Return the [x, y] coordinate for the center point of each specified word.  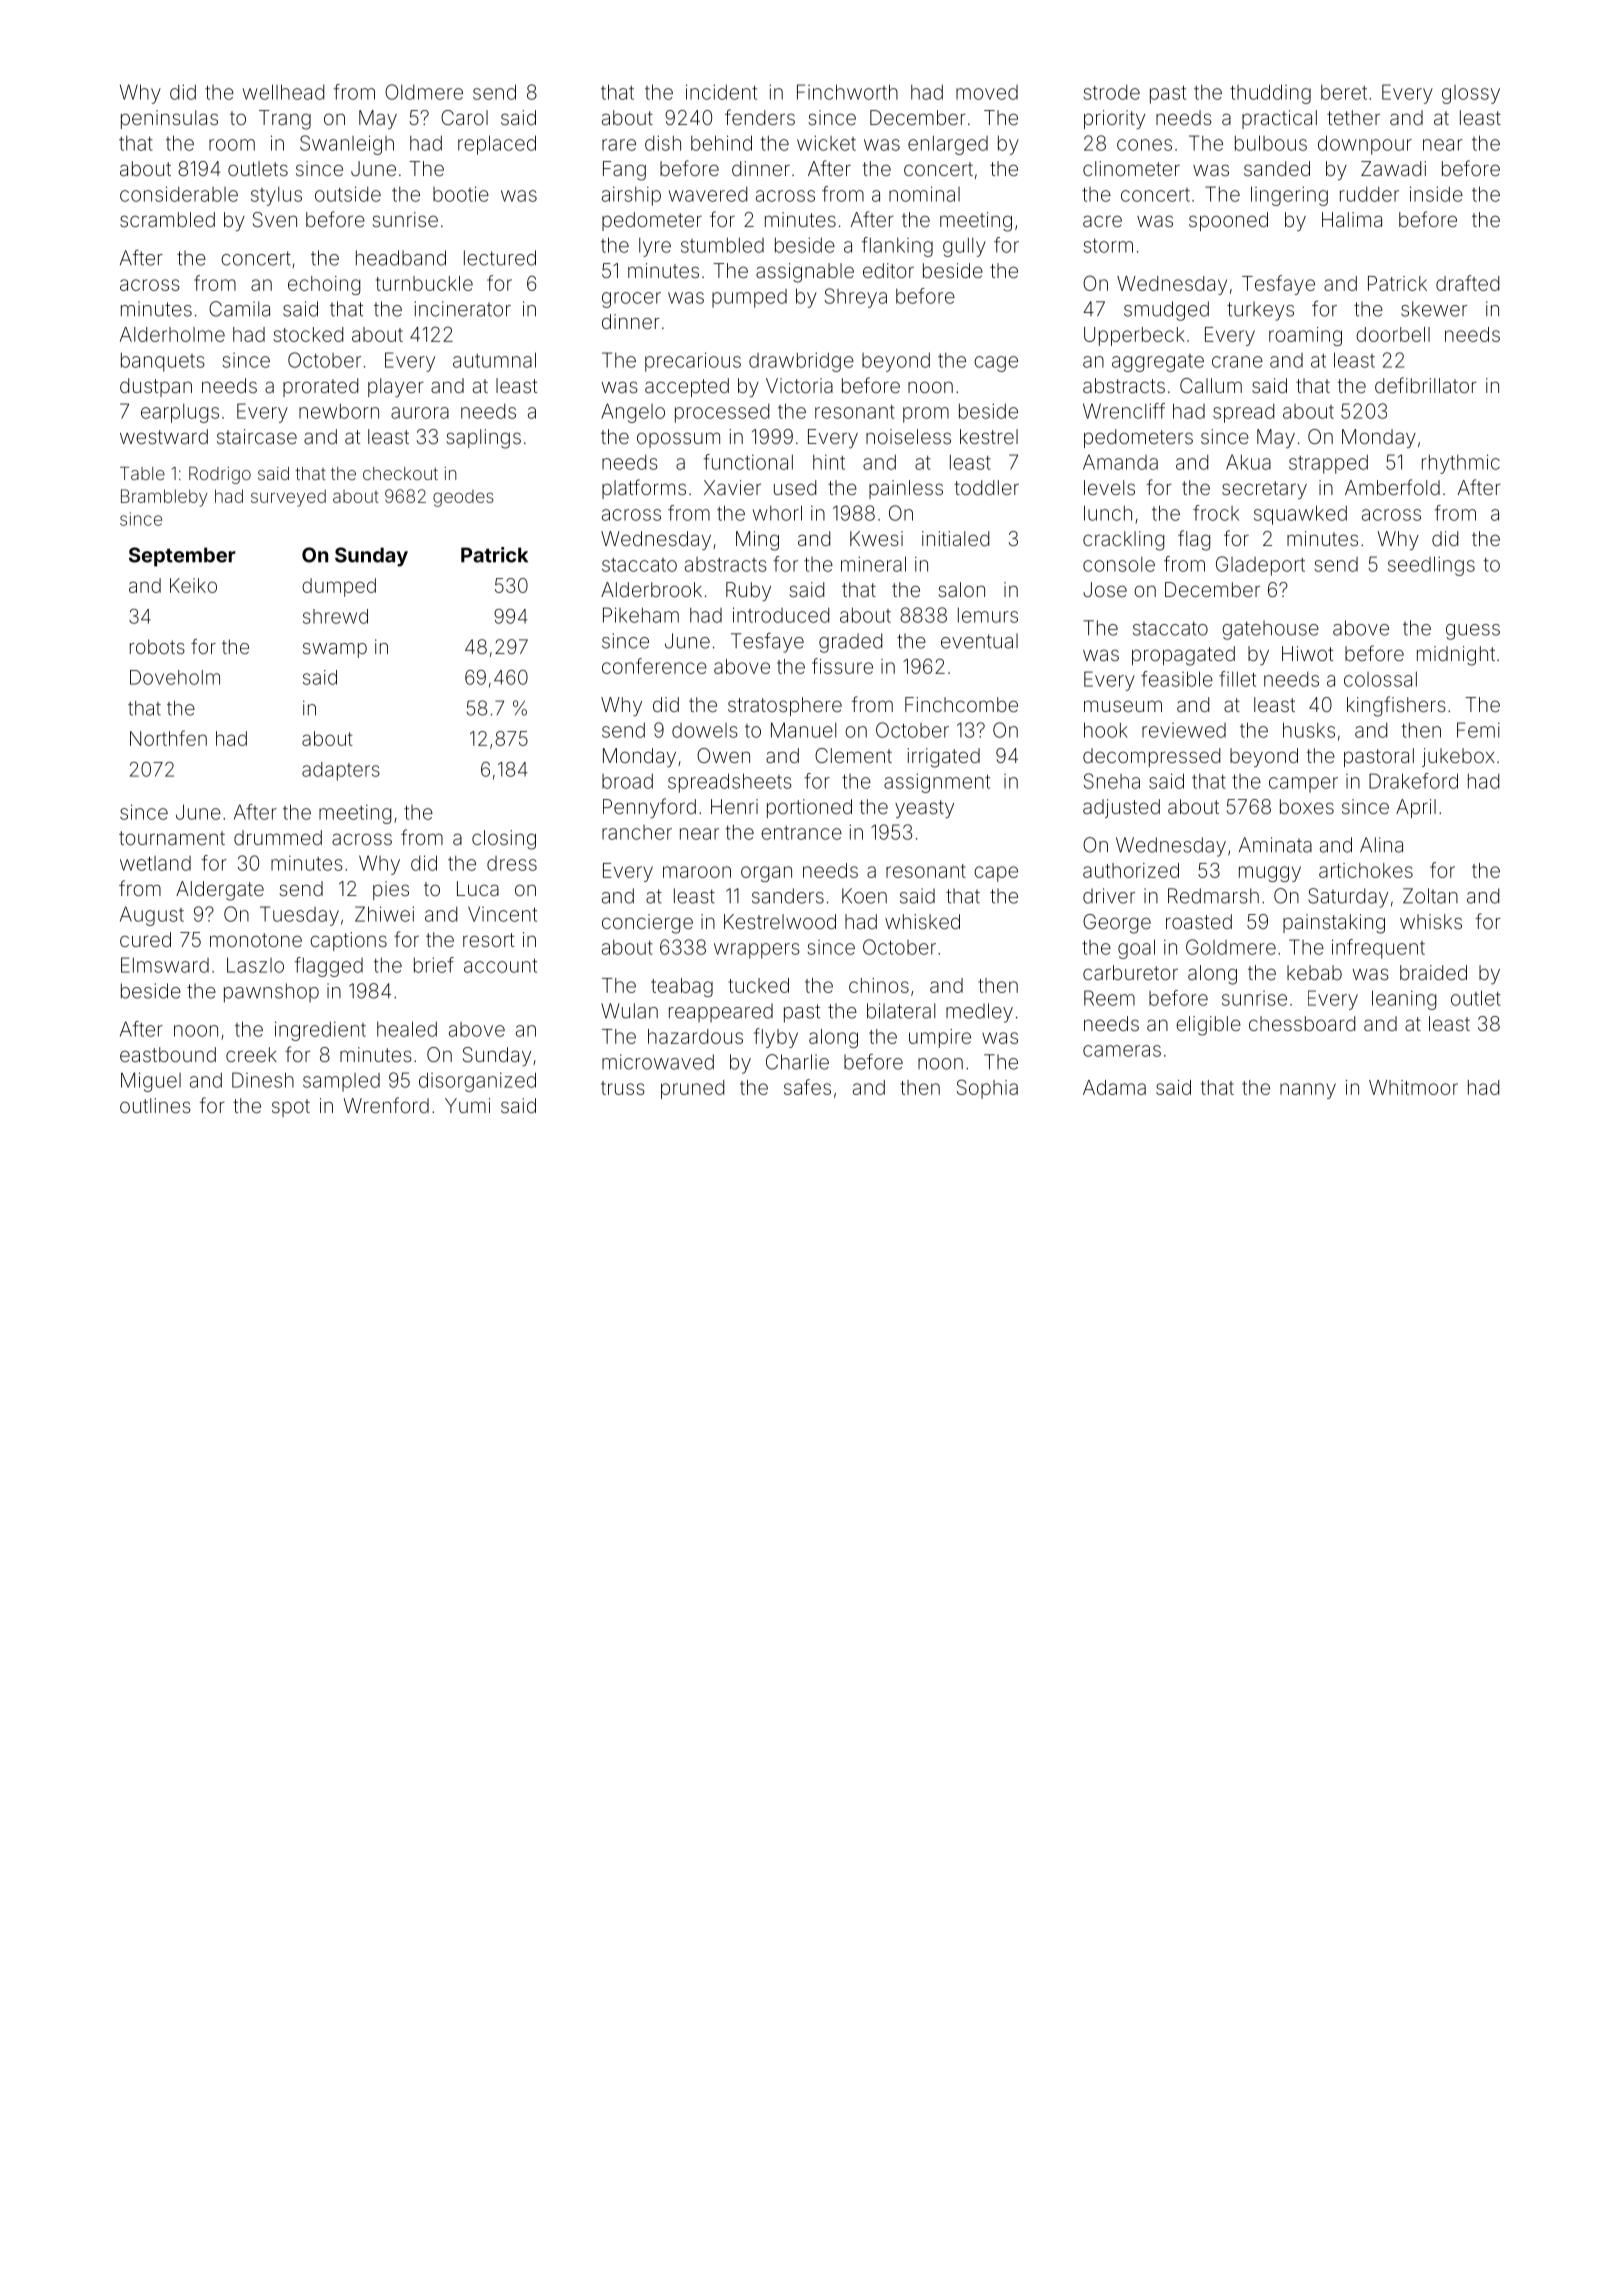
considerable [179, 194]
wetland [155, 863]
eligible [1208, 1026]
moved [987, 92]
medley [979, 1013]
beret [1344, 92]
